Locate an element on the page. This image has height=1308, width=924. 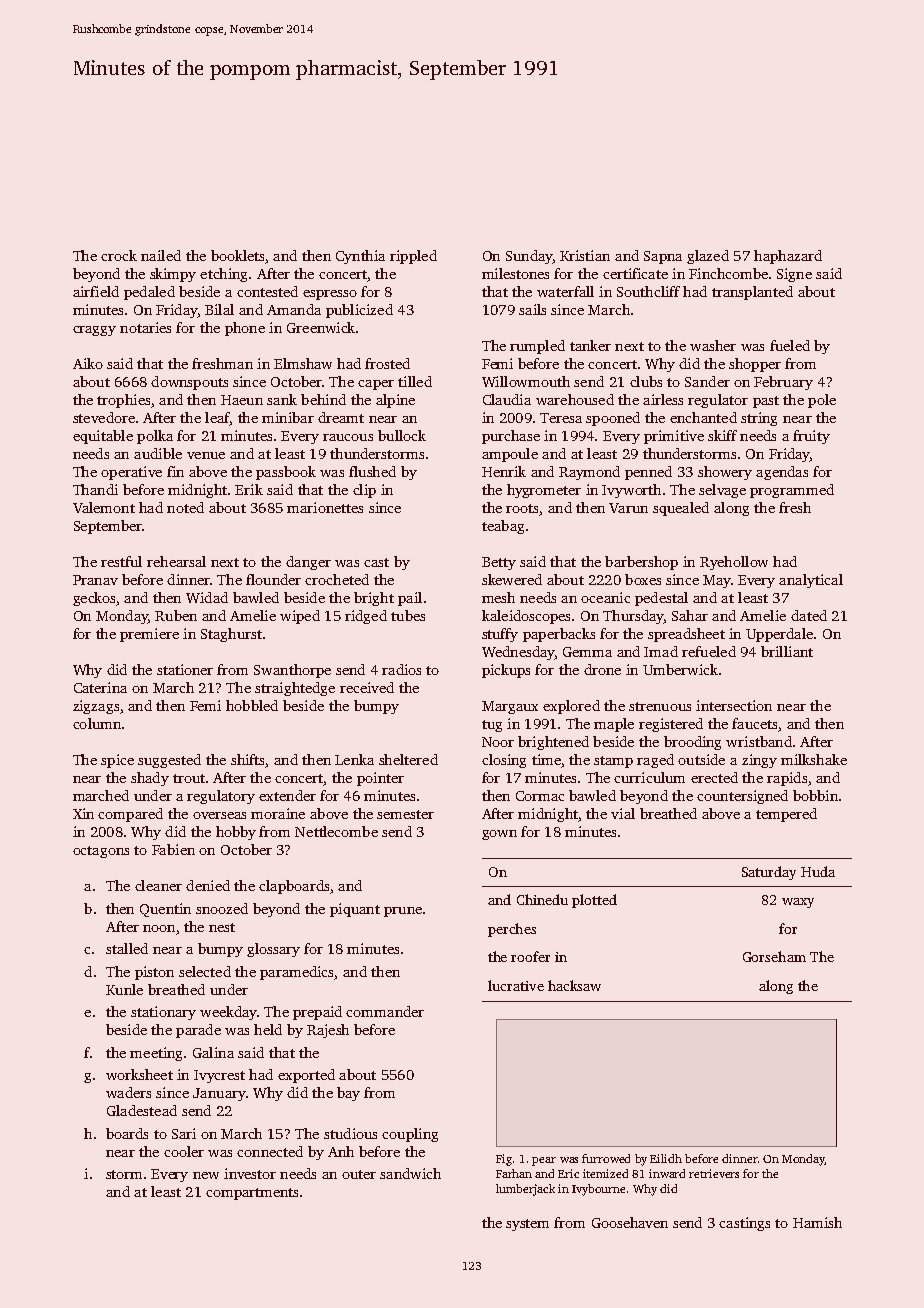
booklets is located at coordinates (237, 255).
